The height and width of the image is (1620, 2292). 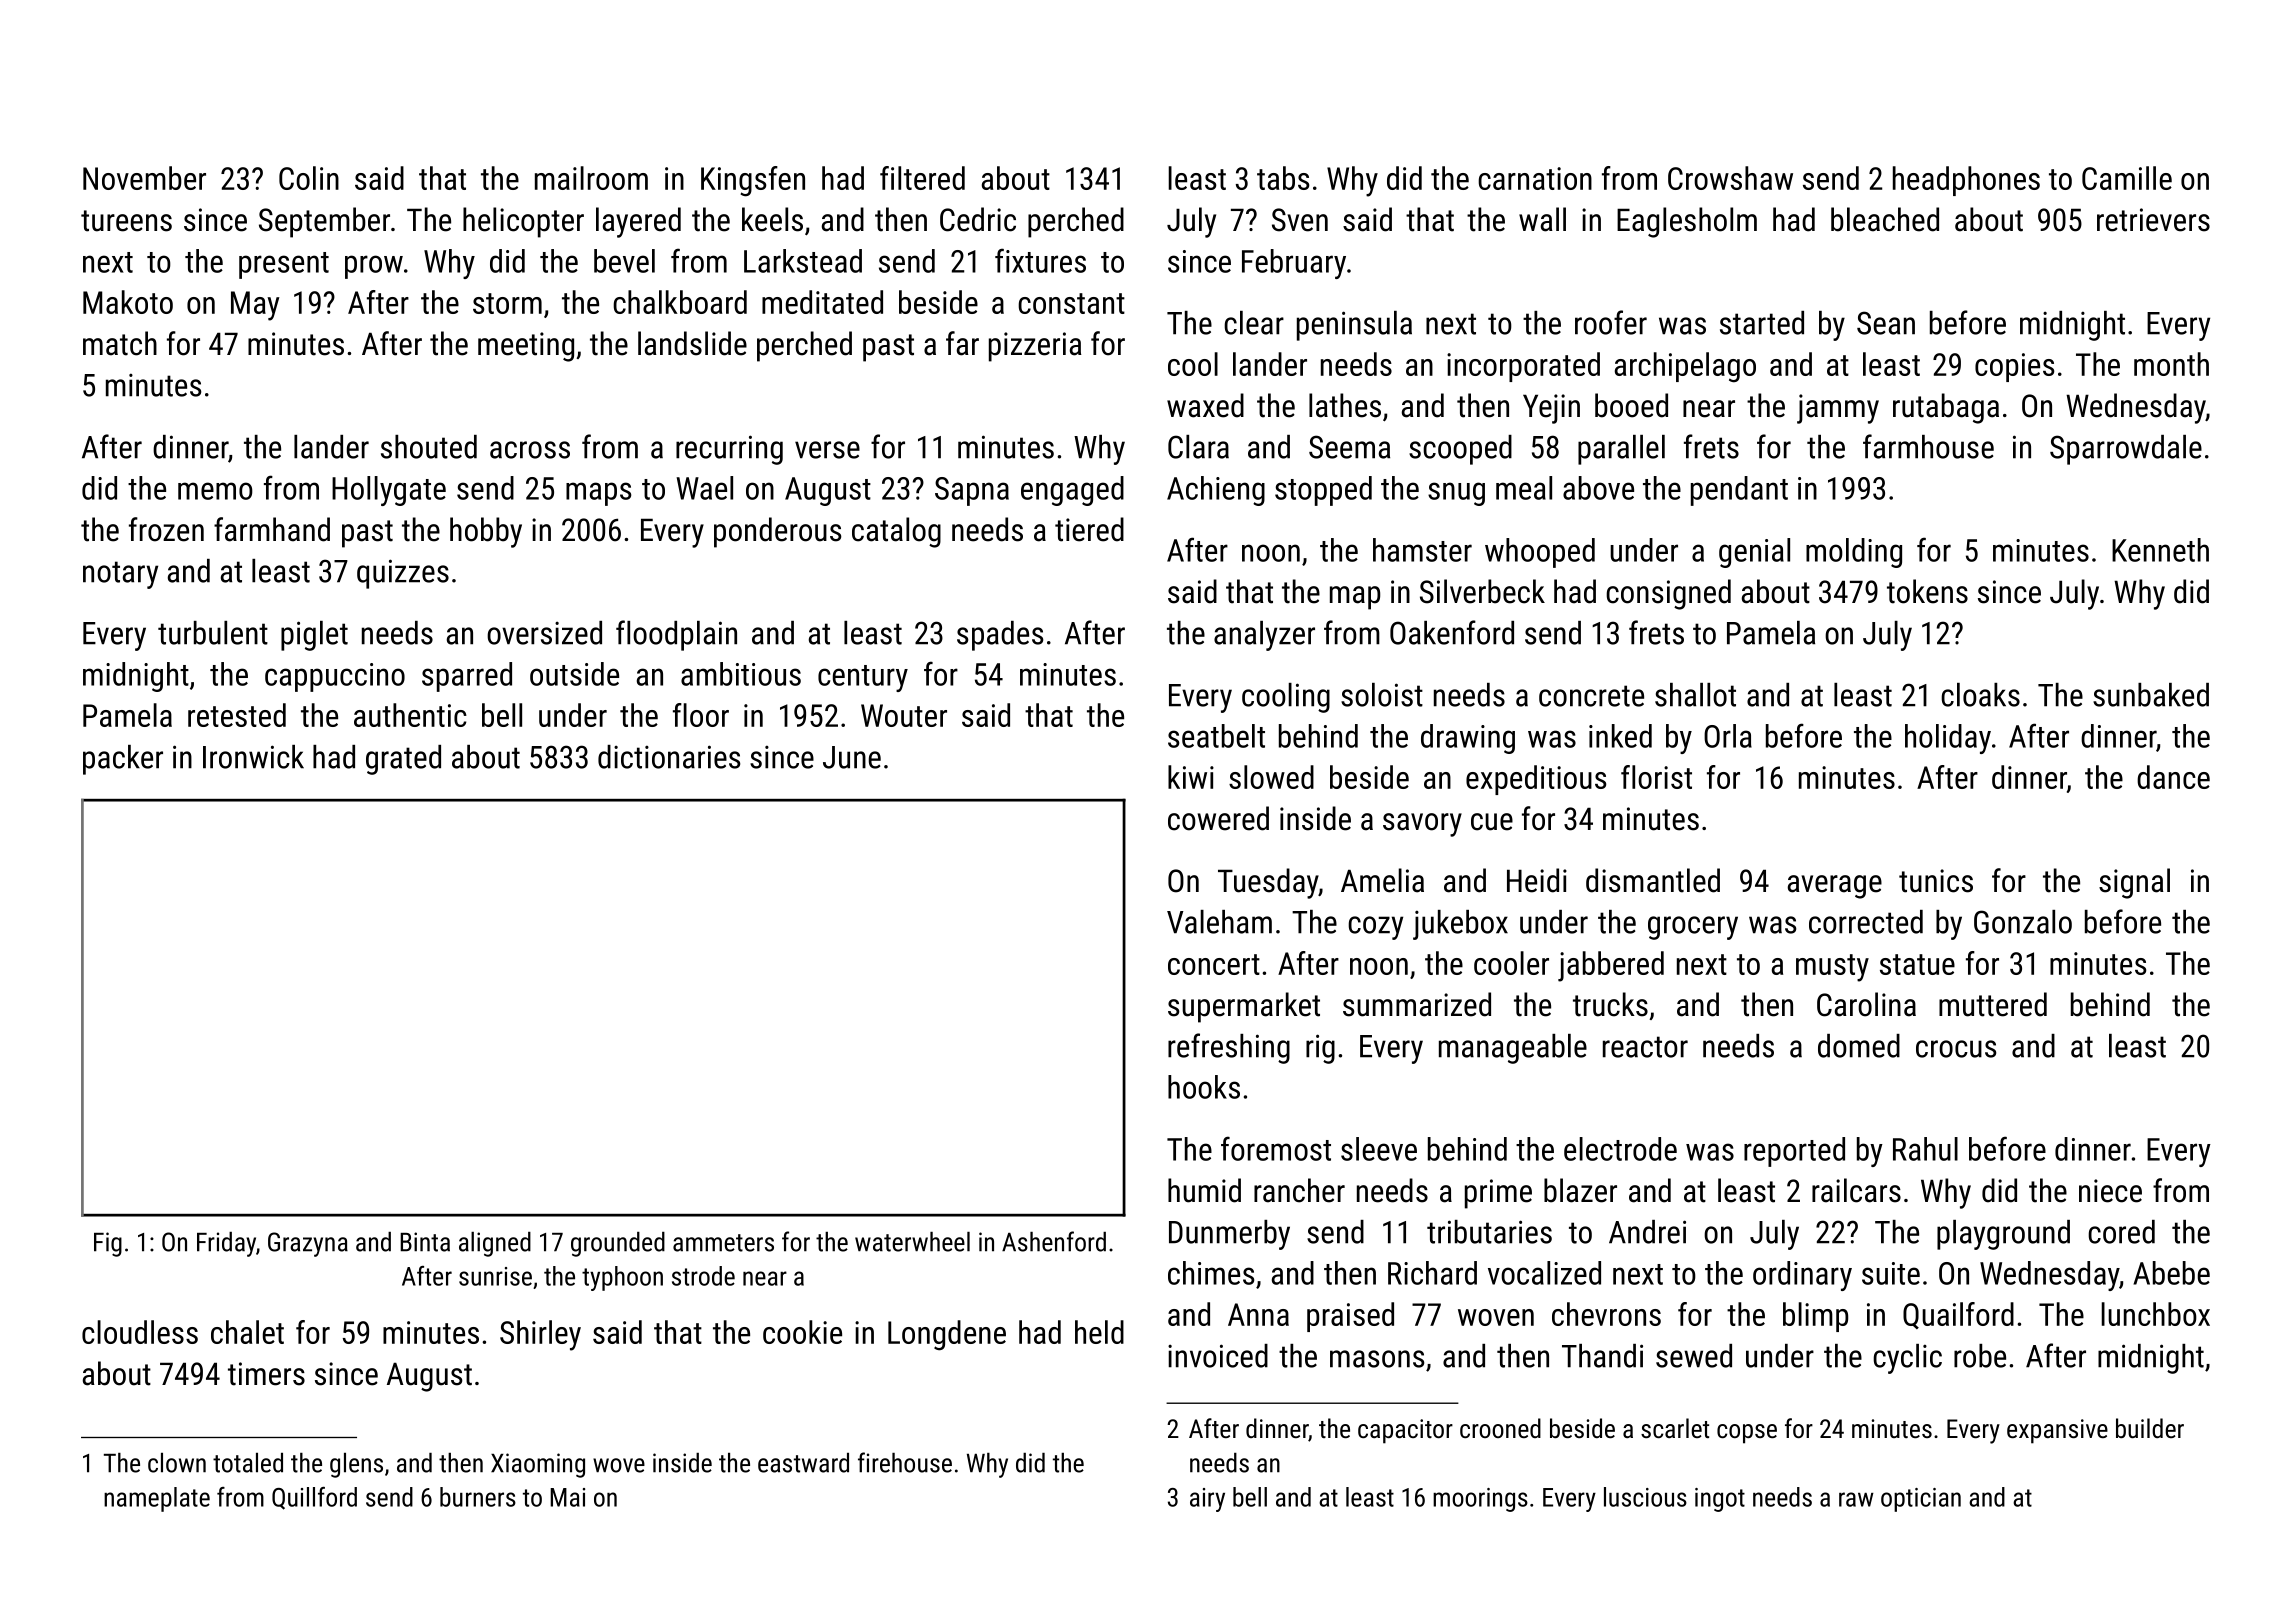 I want to click on kiwi, so click(x=1191, y=777).
